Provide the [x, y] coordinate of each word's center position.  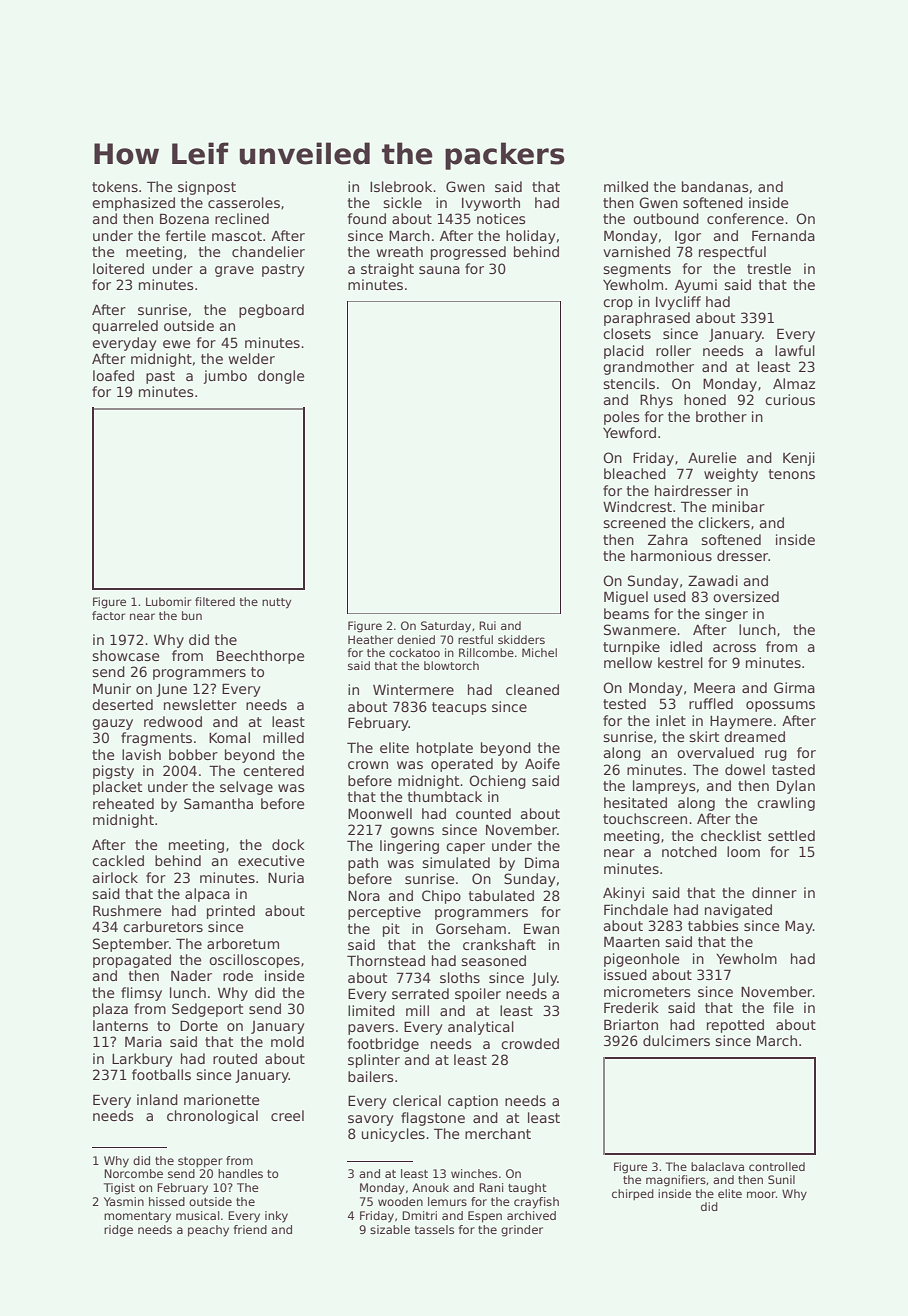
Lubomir [168, 601]
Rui [487, 625]
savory [371, 1120]
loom [743, 851]
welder [252, 358]
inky [276, 1217]
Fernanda [783, 235]
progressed [468, 253]
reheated [123, 803]
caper [465, 848]
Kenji [799, 459]
